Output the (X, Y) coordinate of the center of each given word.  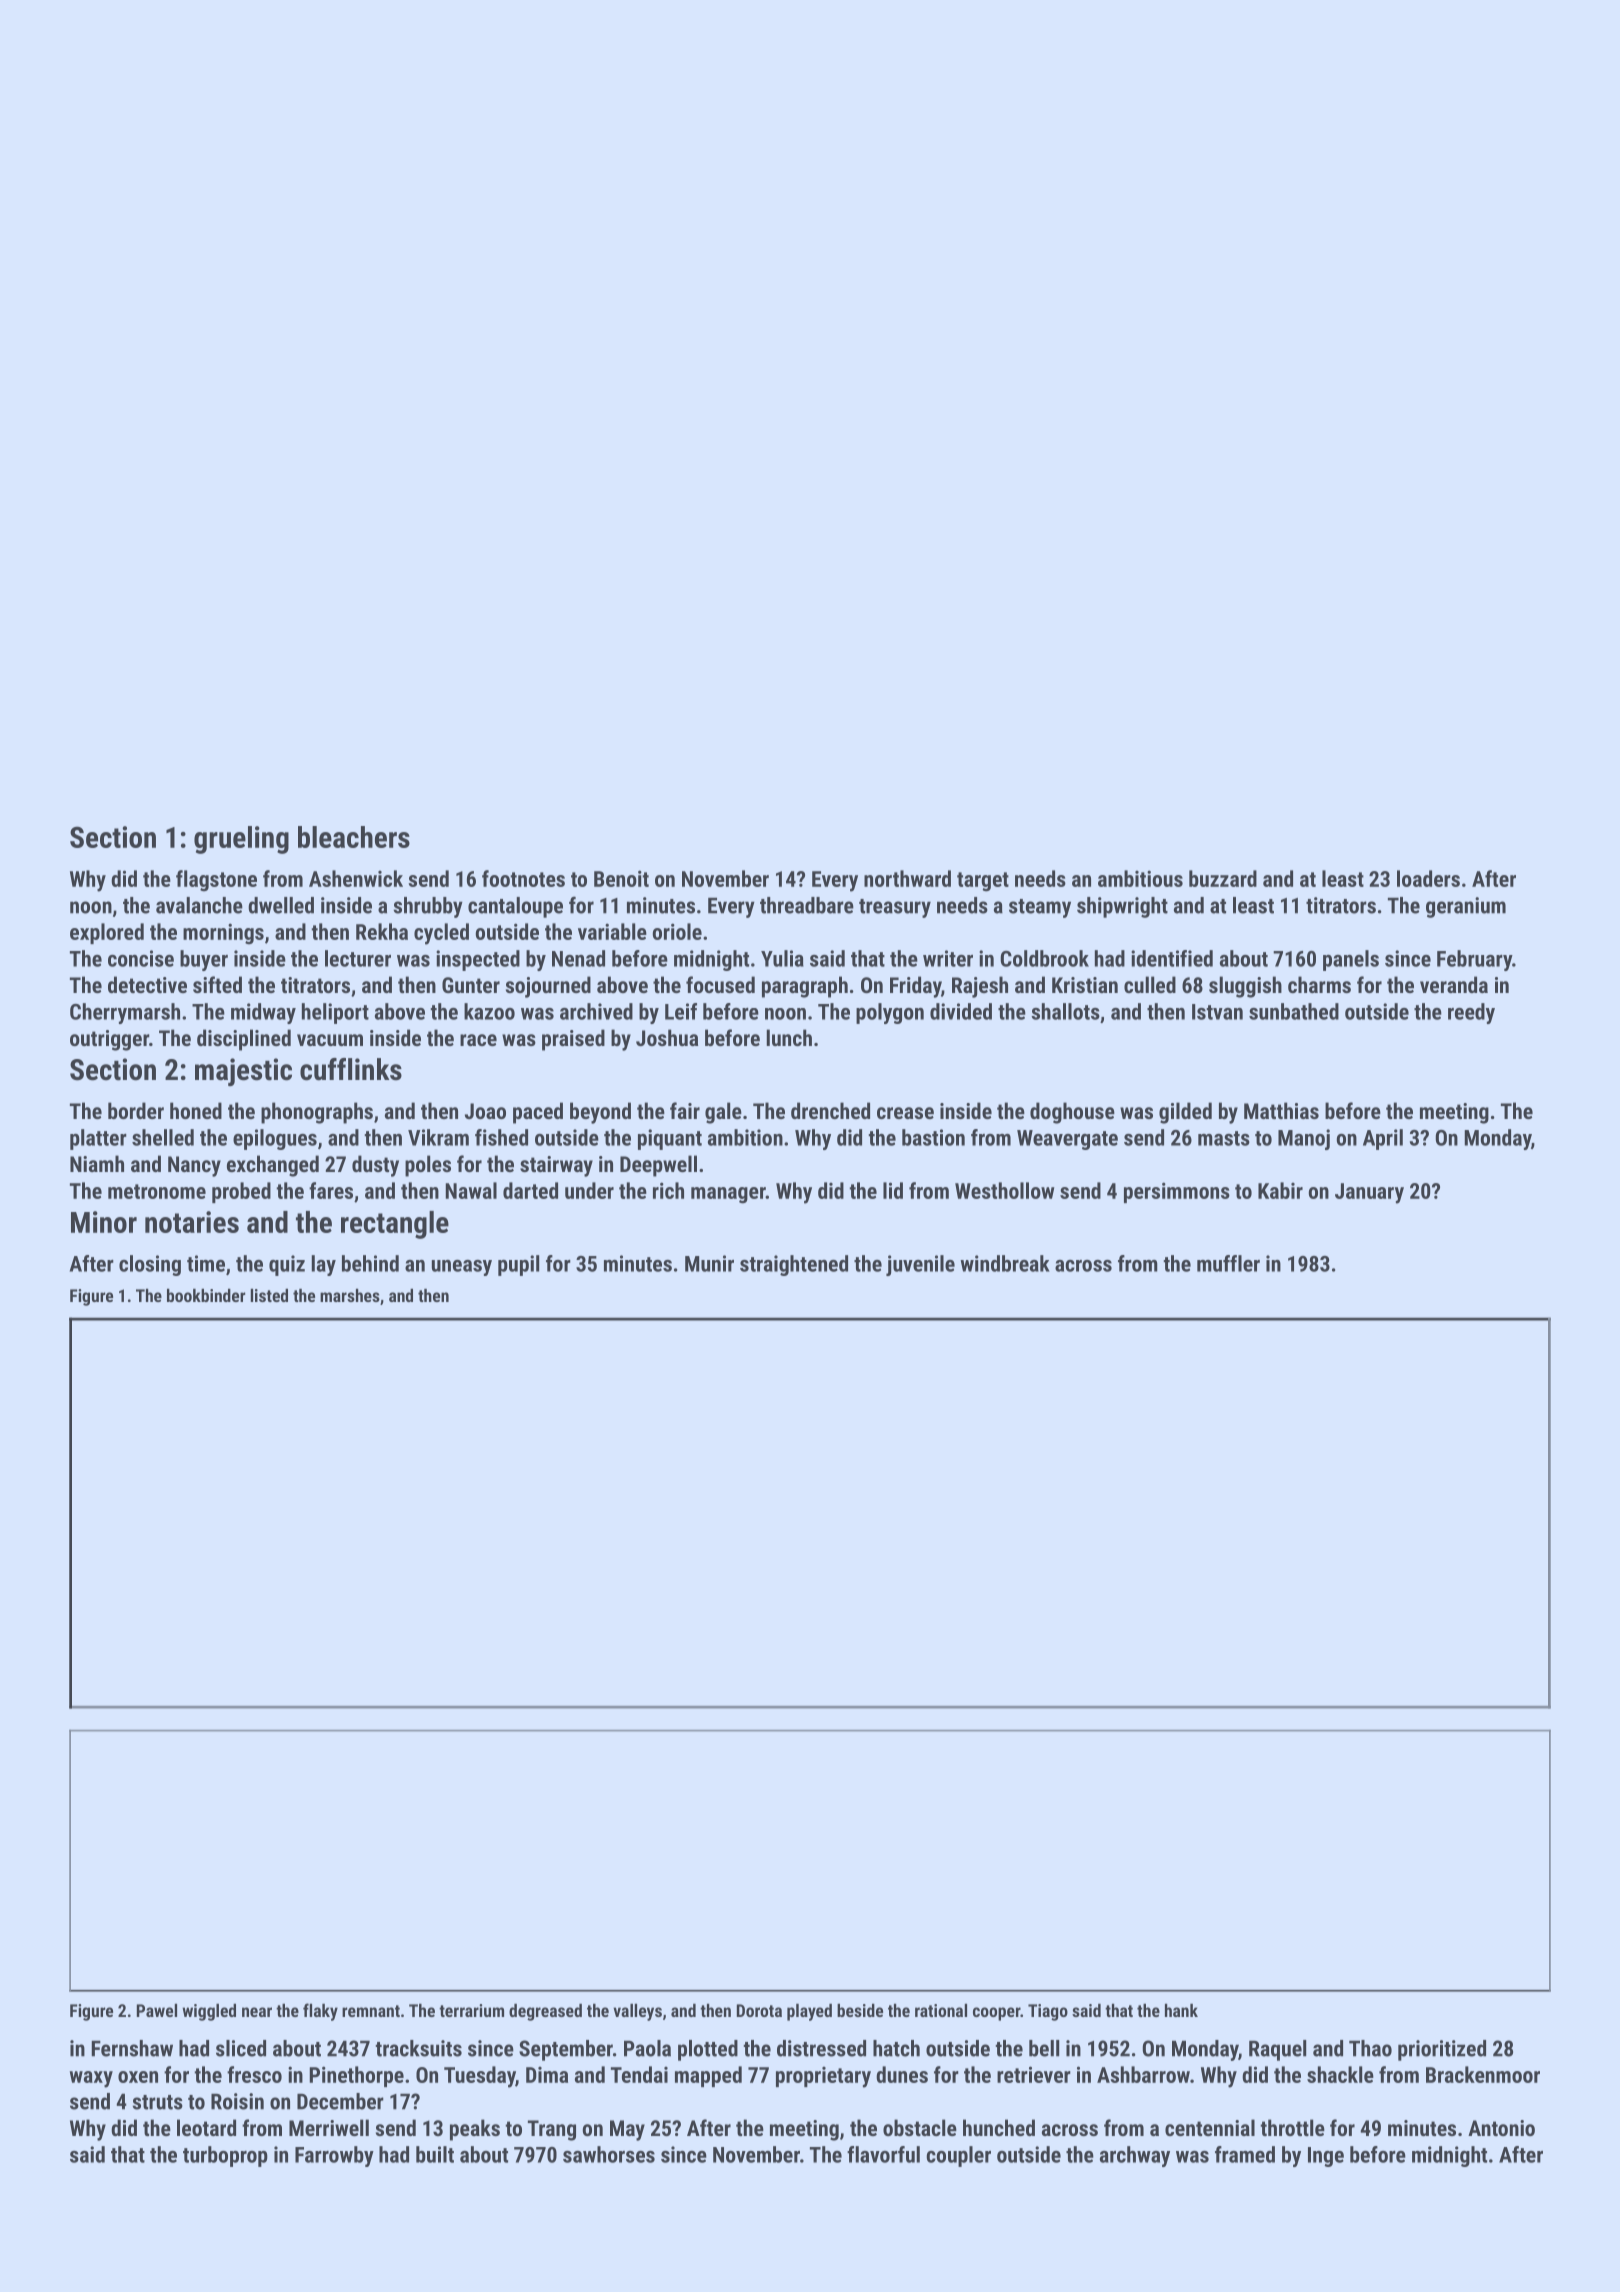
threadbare (807, 905)
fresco (254, 2074)
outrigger (109, 1040)
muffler (1228, 1263)
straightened (794, 1265)
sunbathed (1294, 1011)
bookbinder (206, 1295)
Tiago (1048, 2012)
